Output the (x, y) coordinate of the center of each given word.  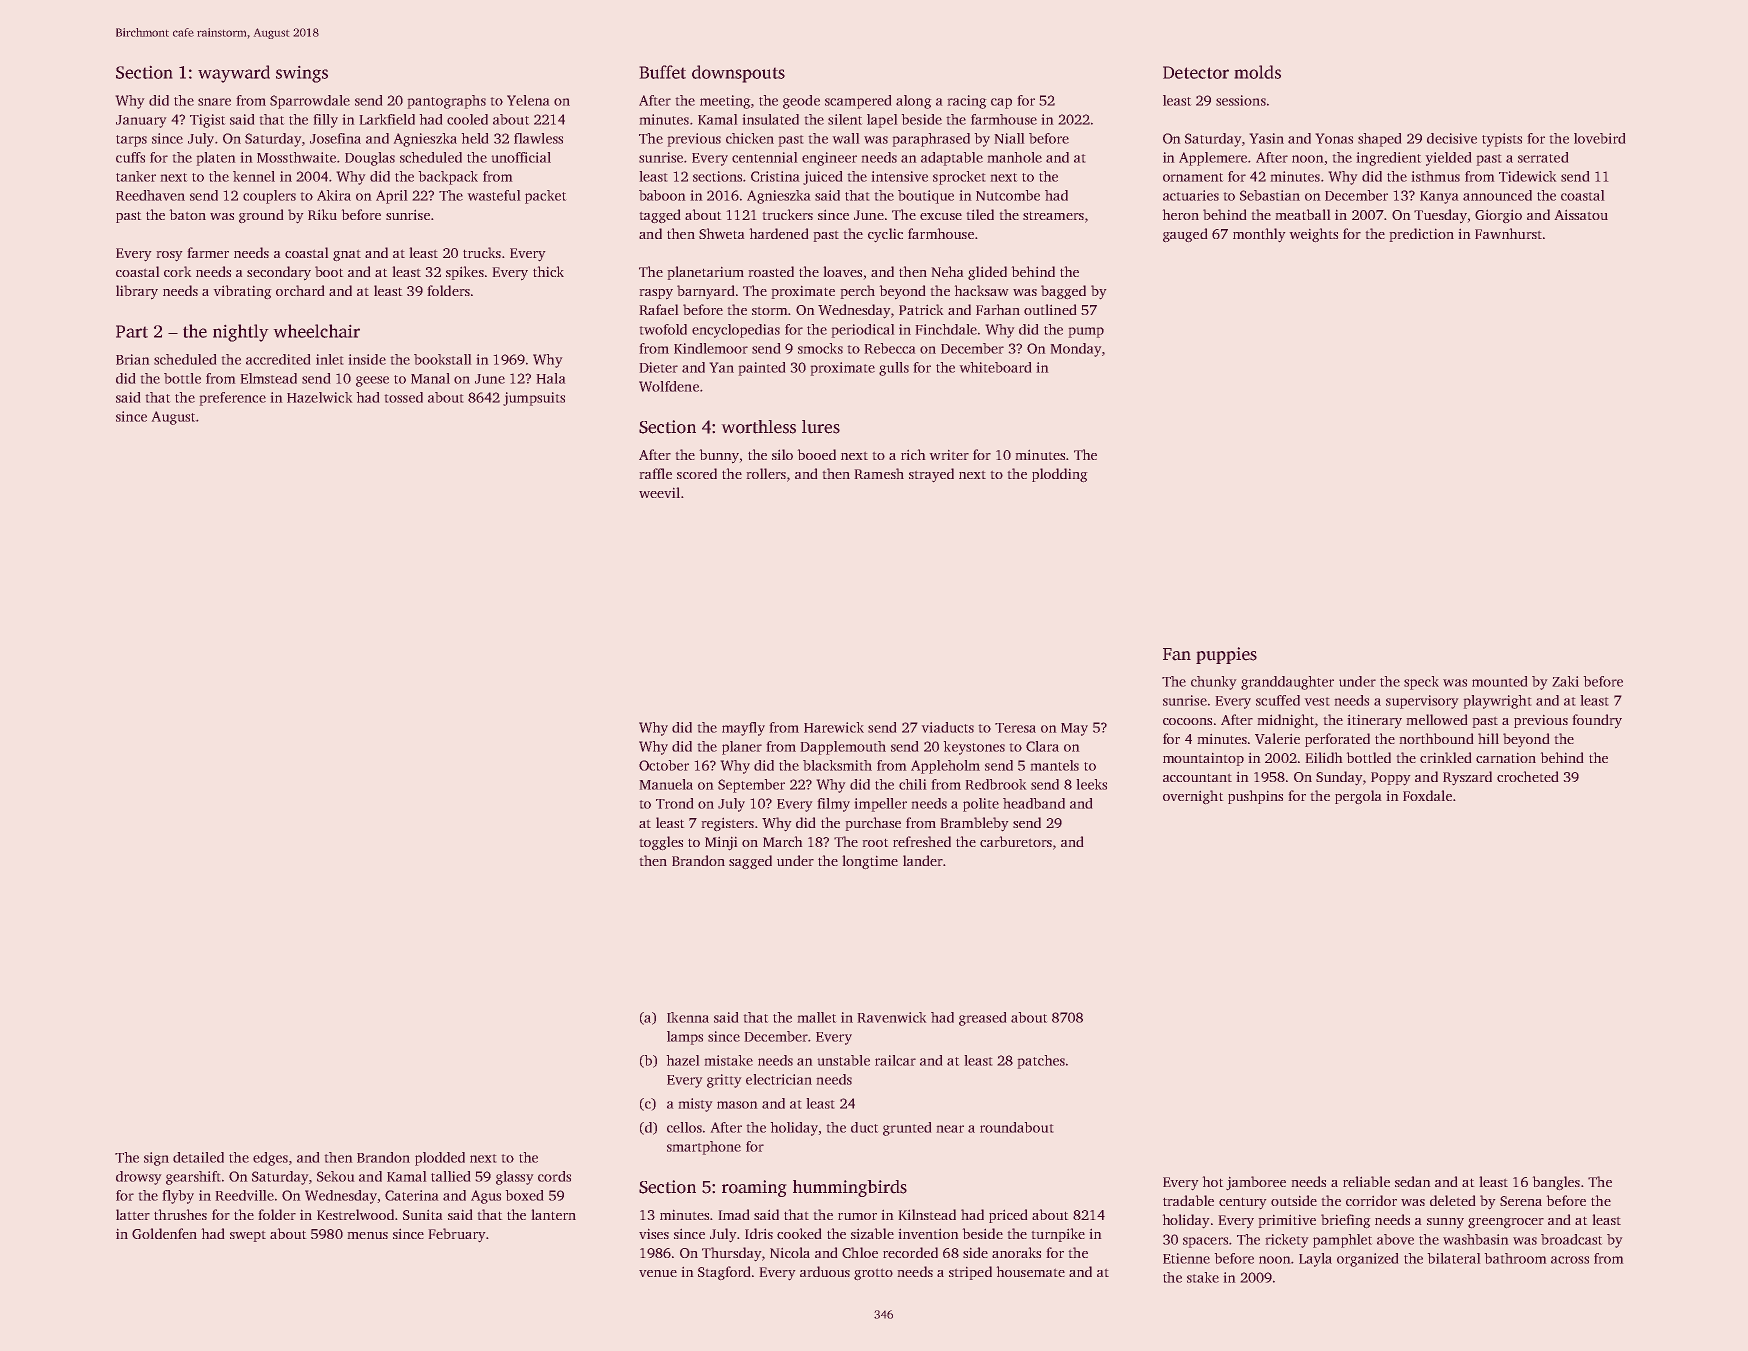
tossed (404, 397)
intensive (900, 176)
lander (923, 860)
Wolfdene (669, 386)
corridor (1371, 1200)
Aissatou (1581, 215)
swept (248, 1236)
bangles (1556, 1183)
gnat (347, 255)
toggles (661, 843)
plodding (1059, 475)
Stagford (724, 1273)
